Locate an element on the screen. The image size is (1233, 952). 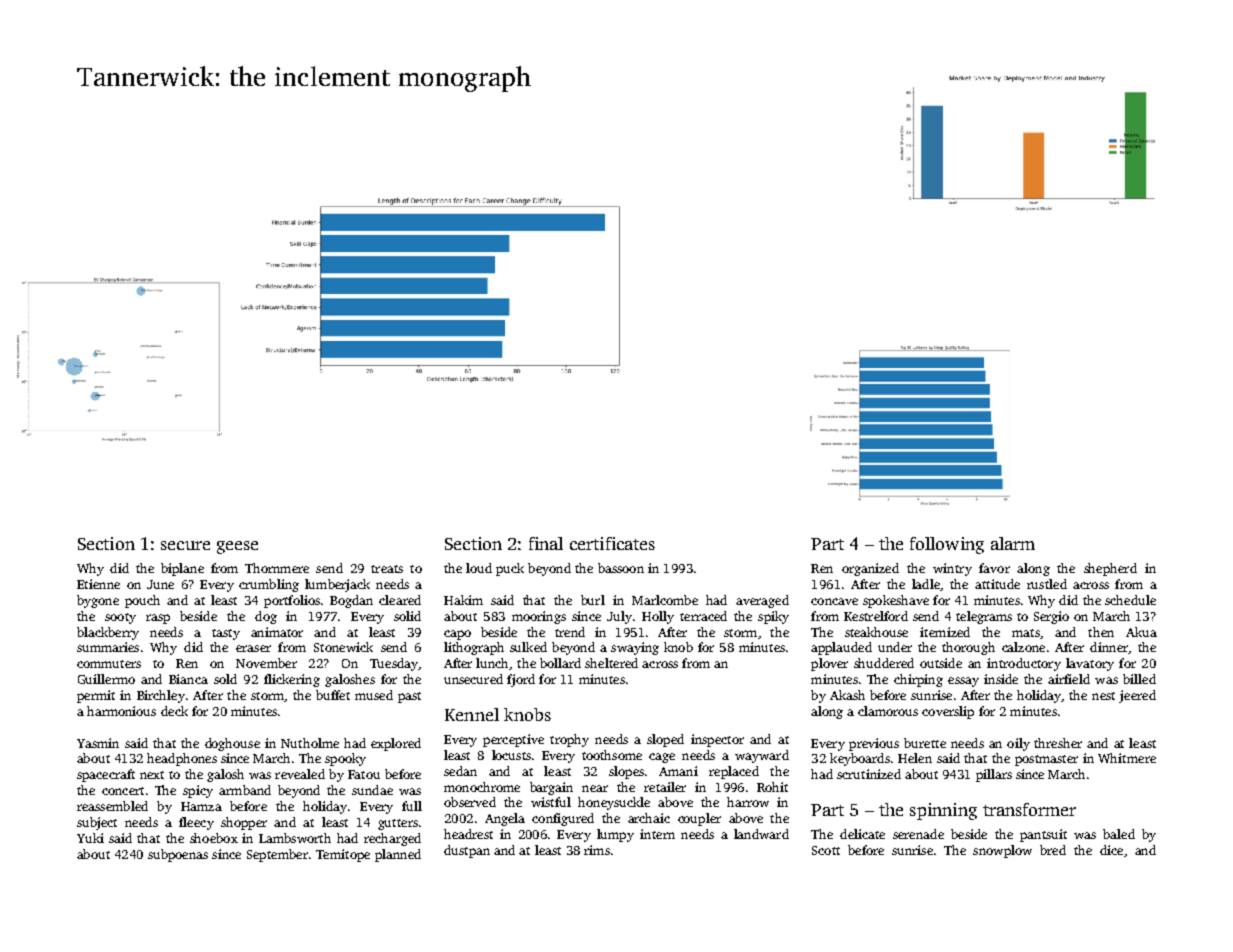
following is located at coordinates (947, 545).
